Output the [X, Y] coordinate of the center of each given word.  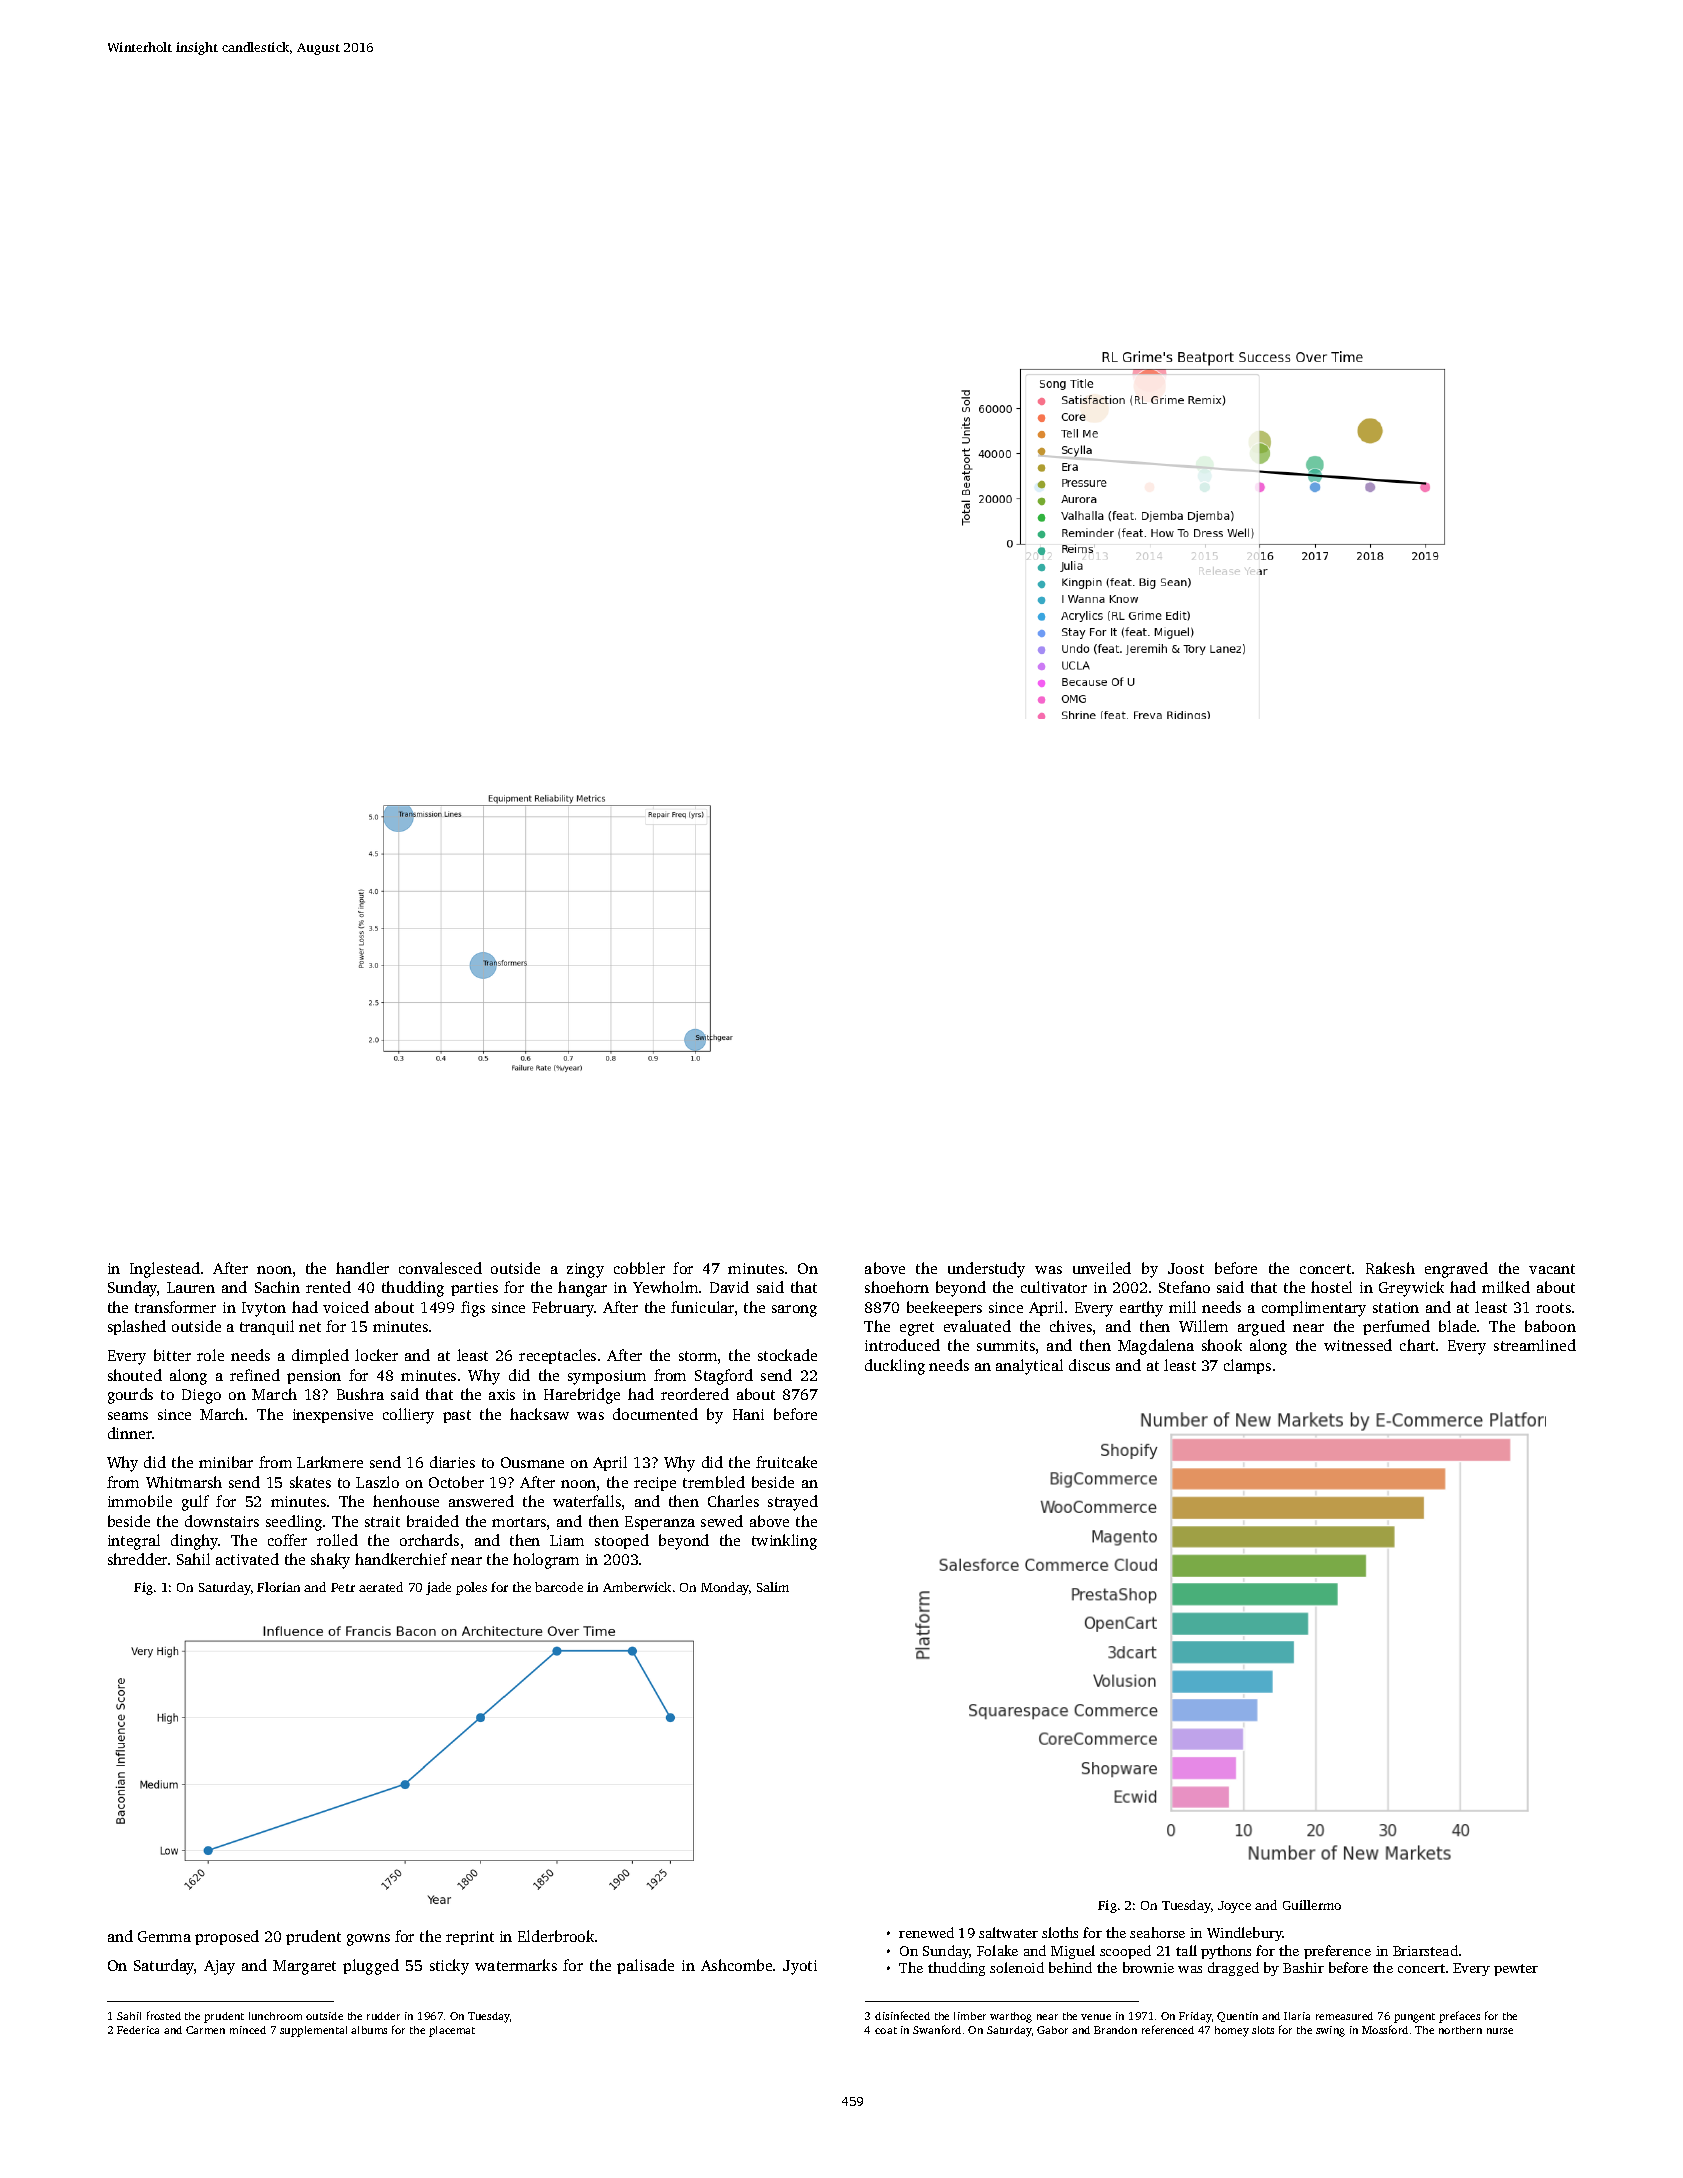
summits [1006, 1345]
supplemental [313, 2031]
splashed [137, 1327]
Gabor [1052, 2030]
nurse [1500, 2031]
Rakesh [1390, 1268]
